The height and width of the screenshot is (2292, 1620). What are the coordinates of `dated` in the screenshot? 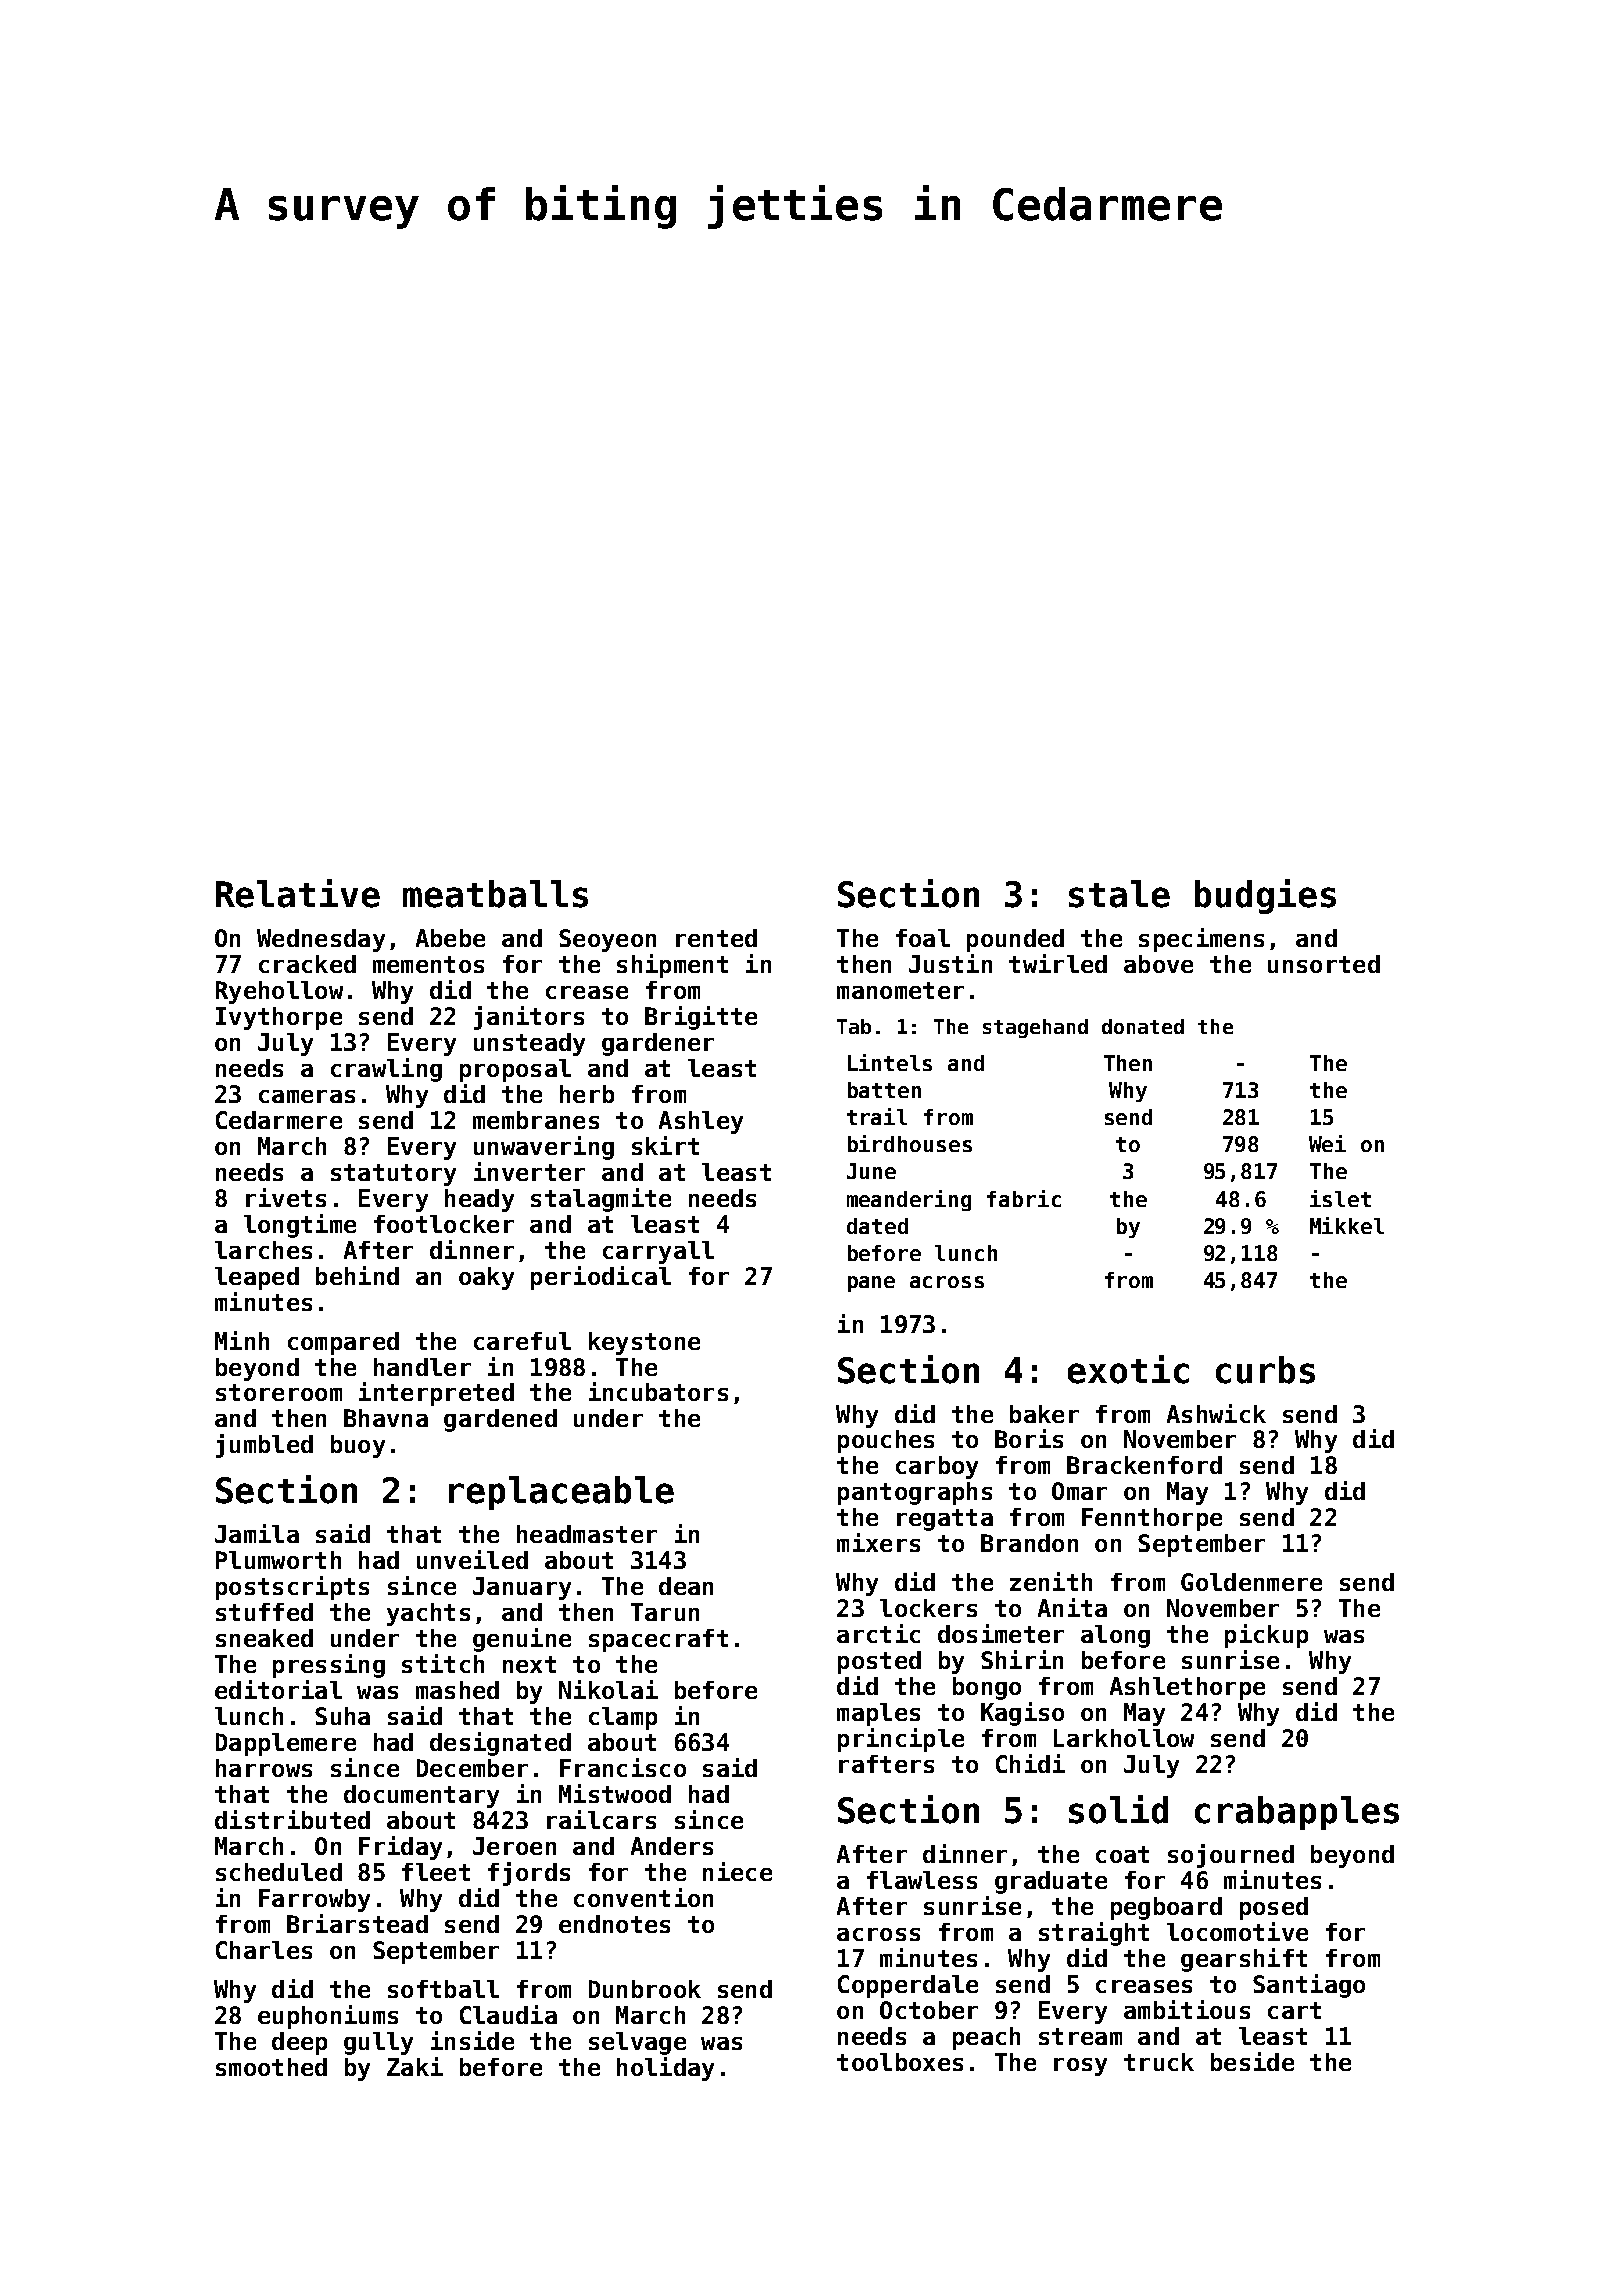 It's located at (877, 1226).
